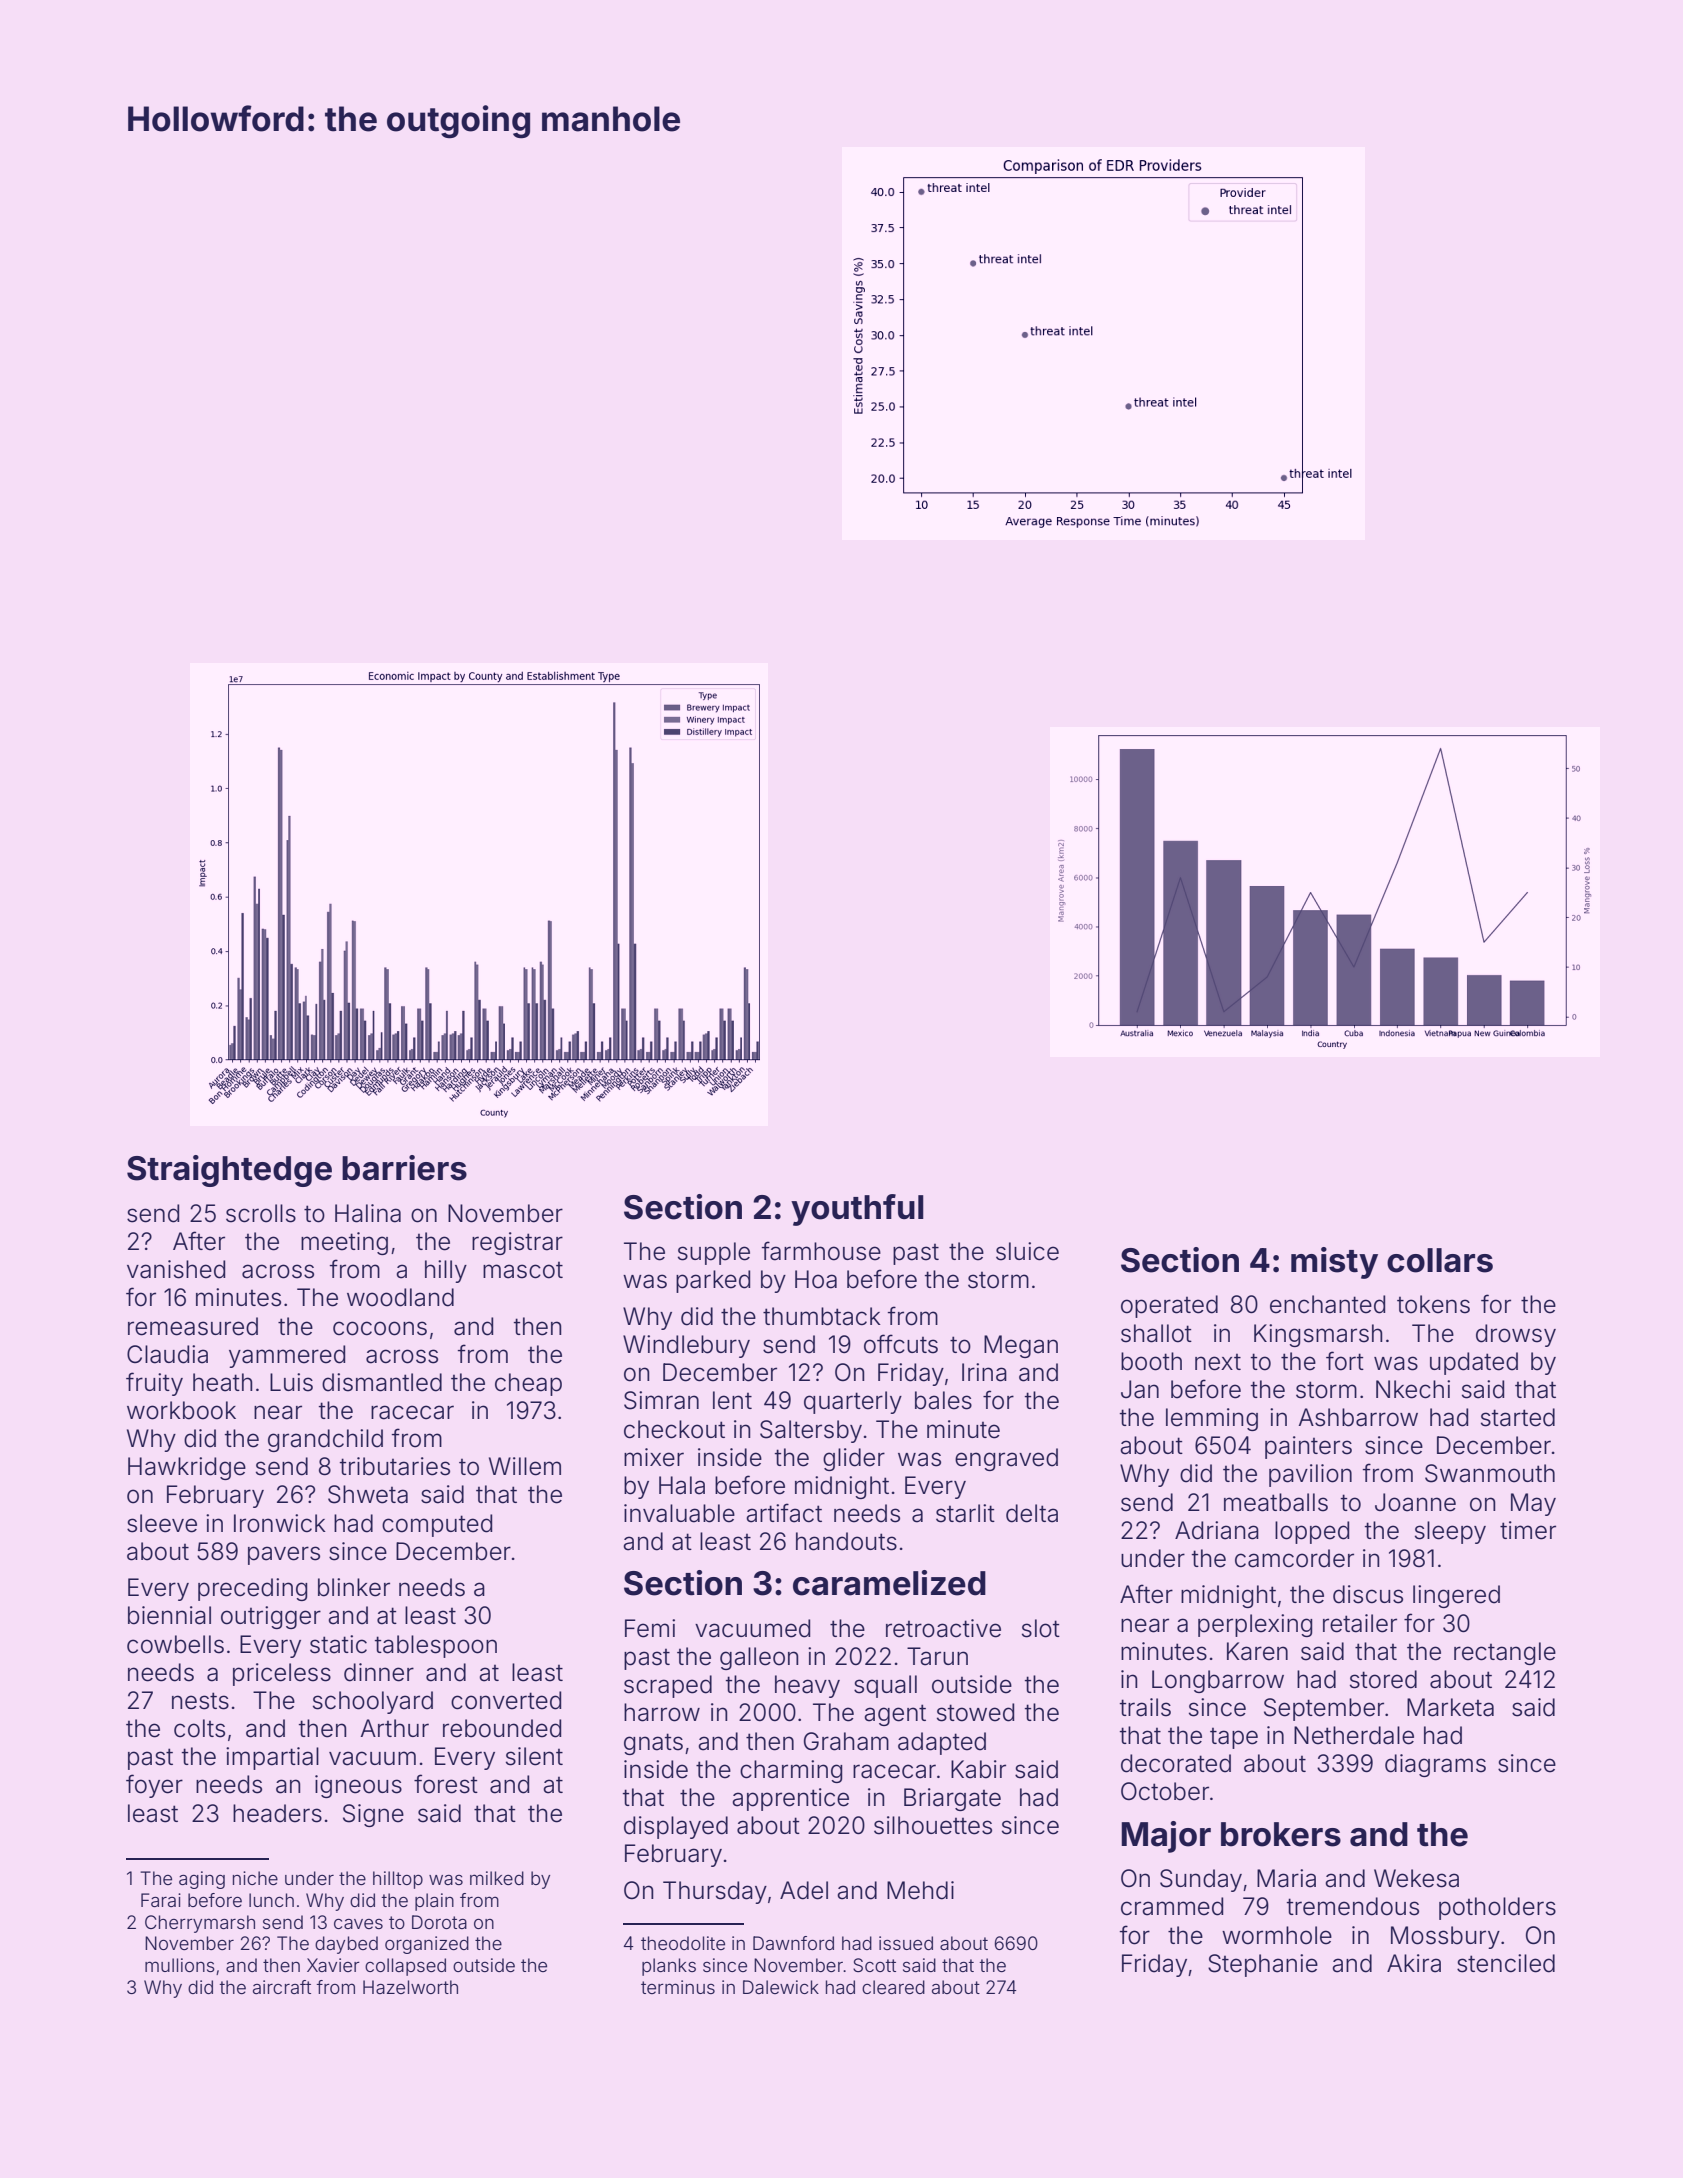  Describe the element at coordinates (857, 1210) in the page. I see `youthful` at that location.
